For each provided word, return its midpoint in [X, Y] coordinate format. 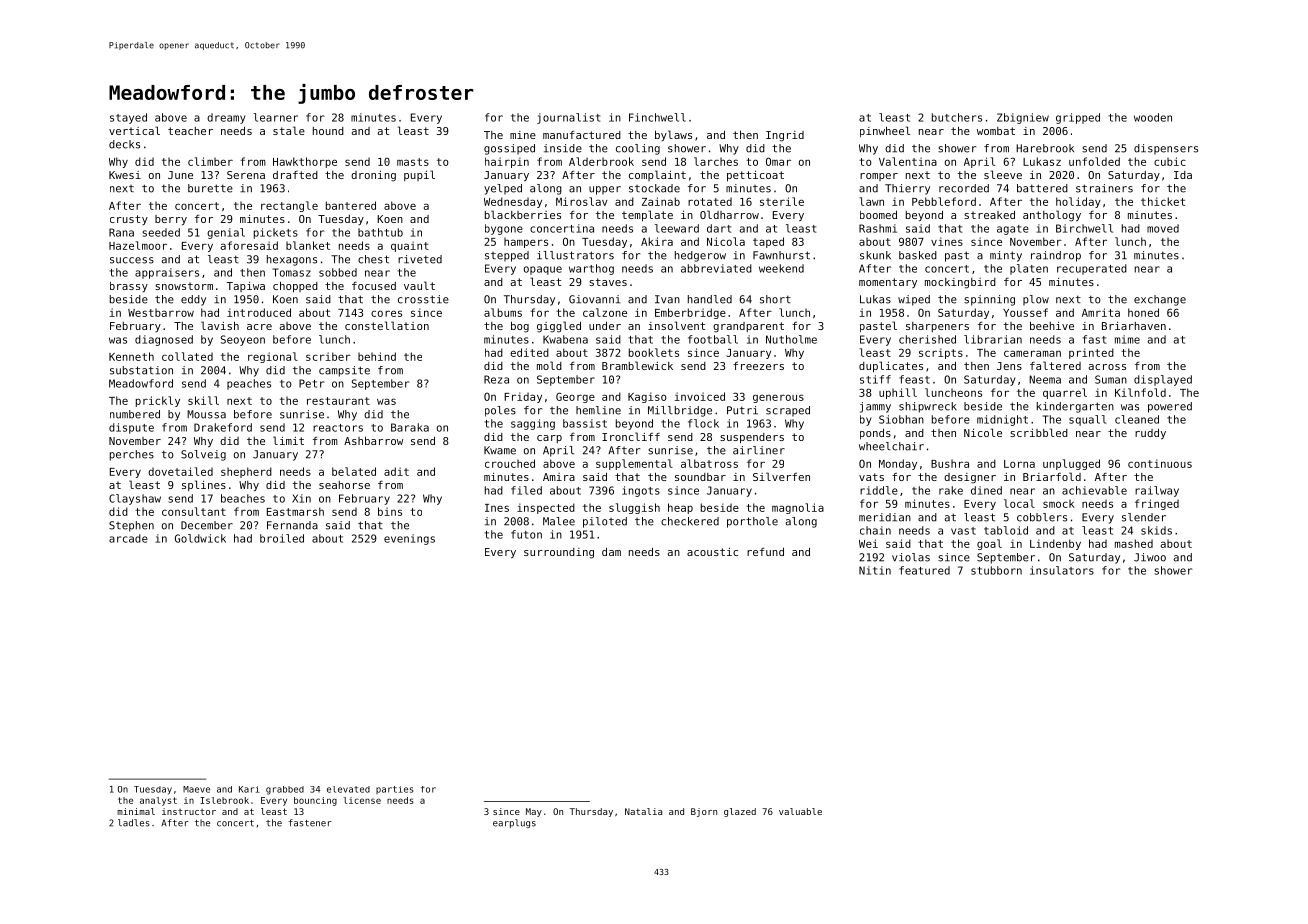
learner [275, 117]
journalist [568, 118]
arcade [128, 538]
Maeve [196, 789]
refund [765, 552]
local [1019, 503]
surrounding [559, 553]
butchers [957, 117]
